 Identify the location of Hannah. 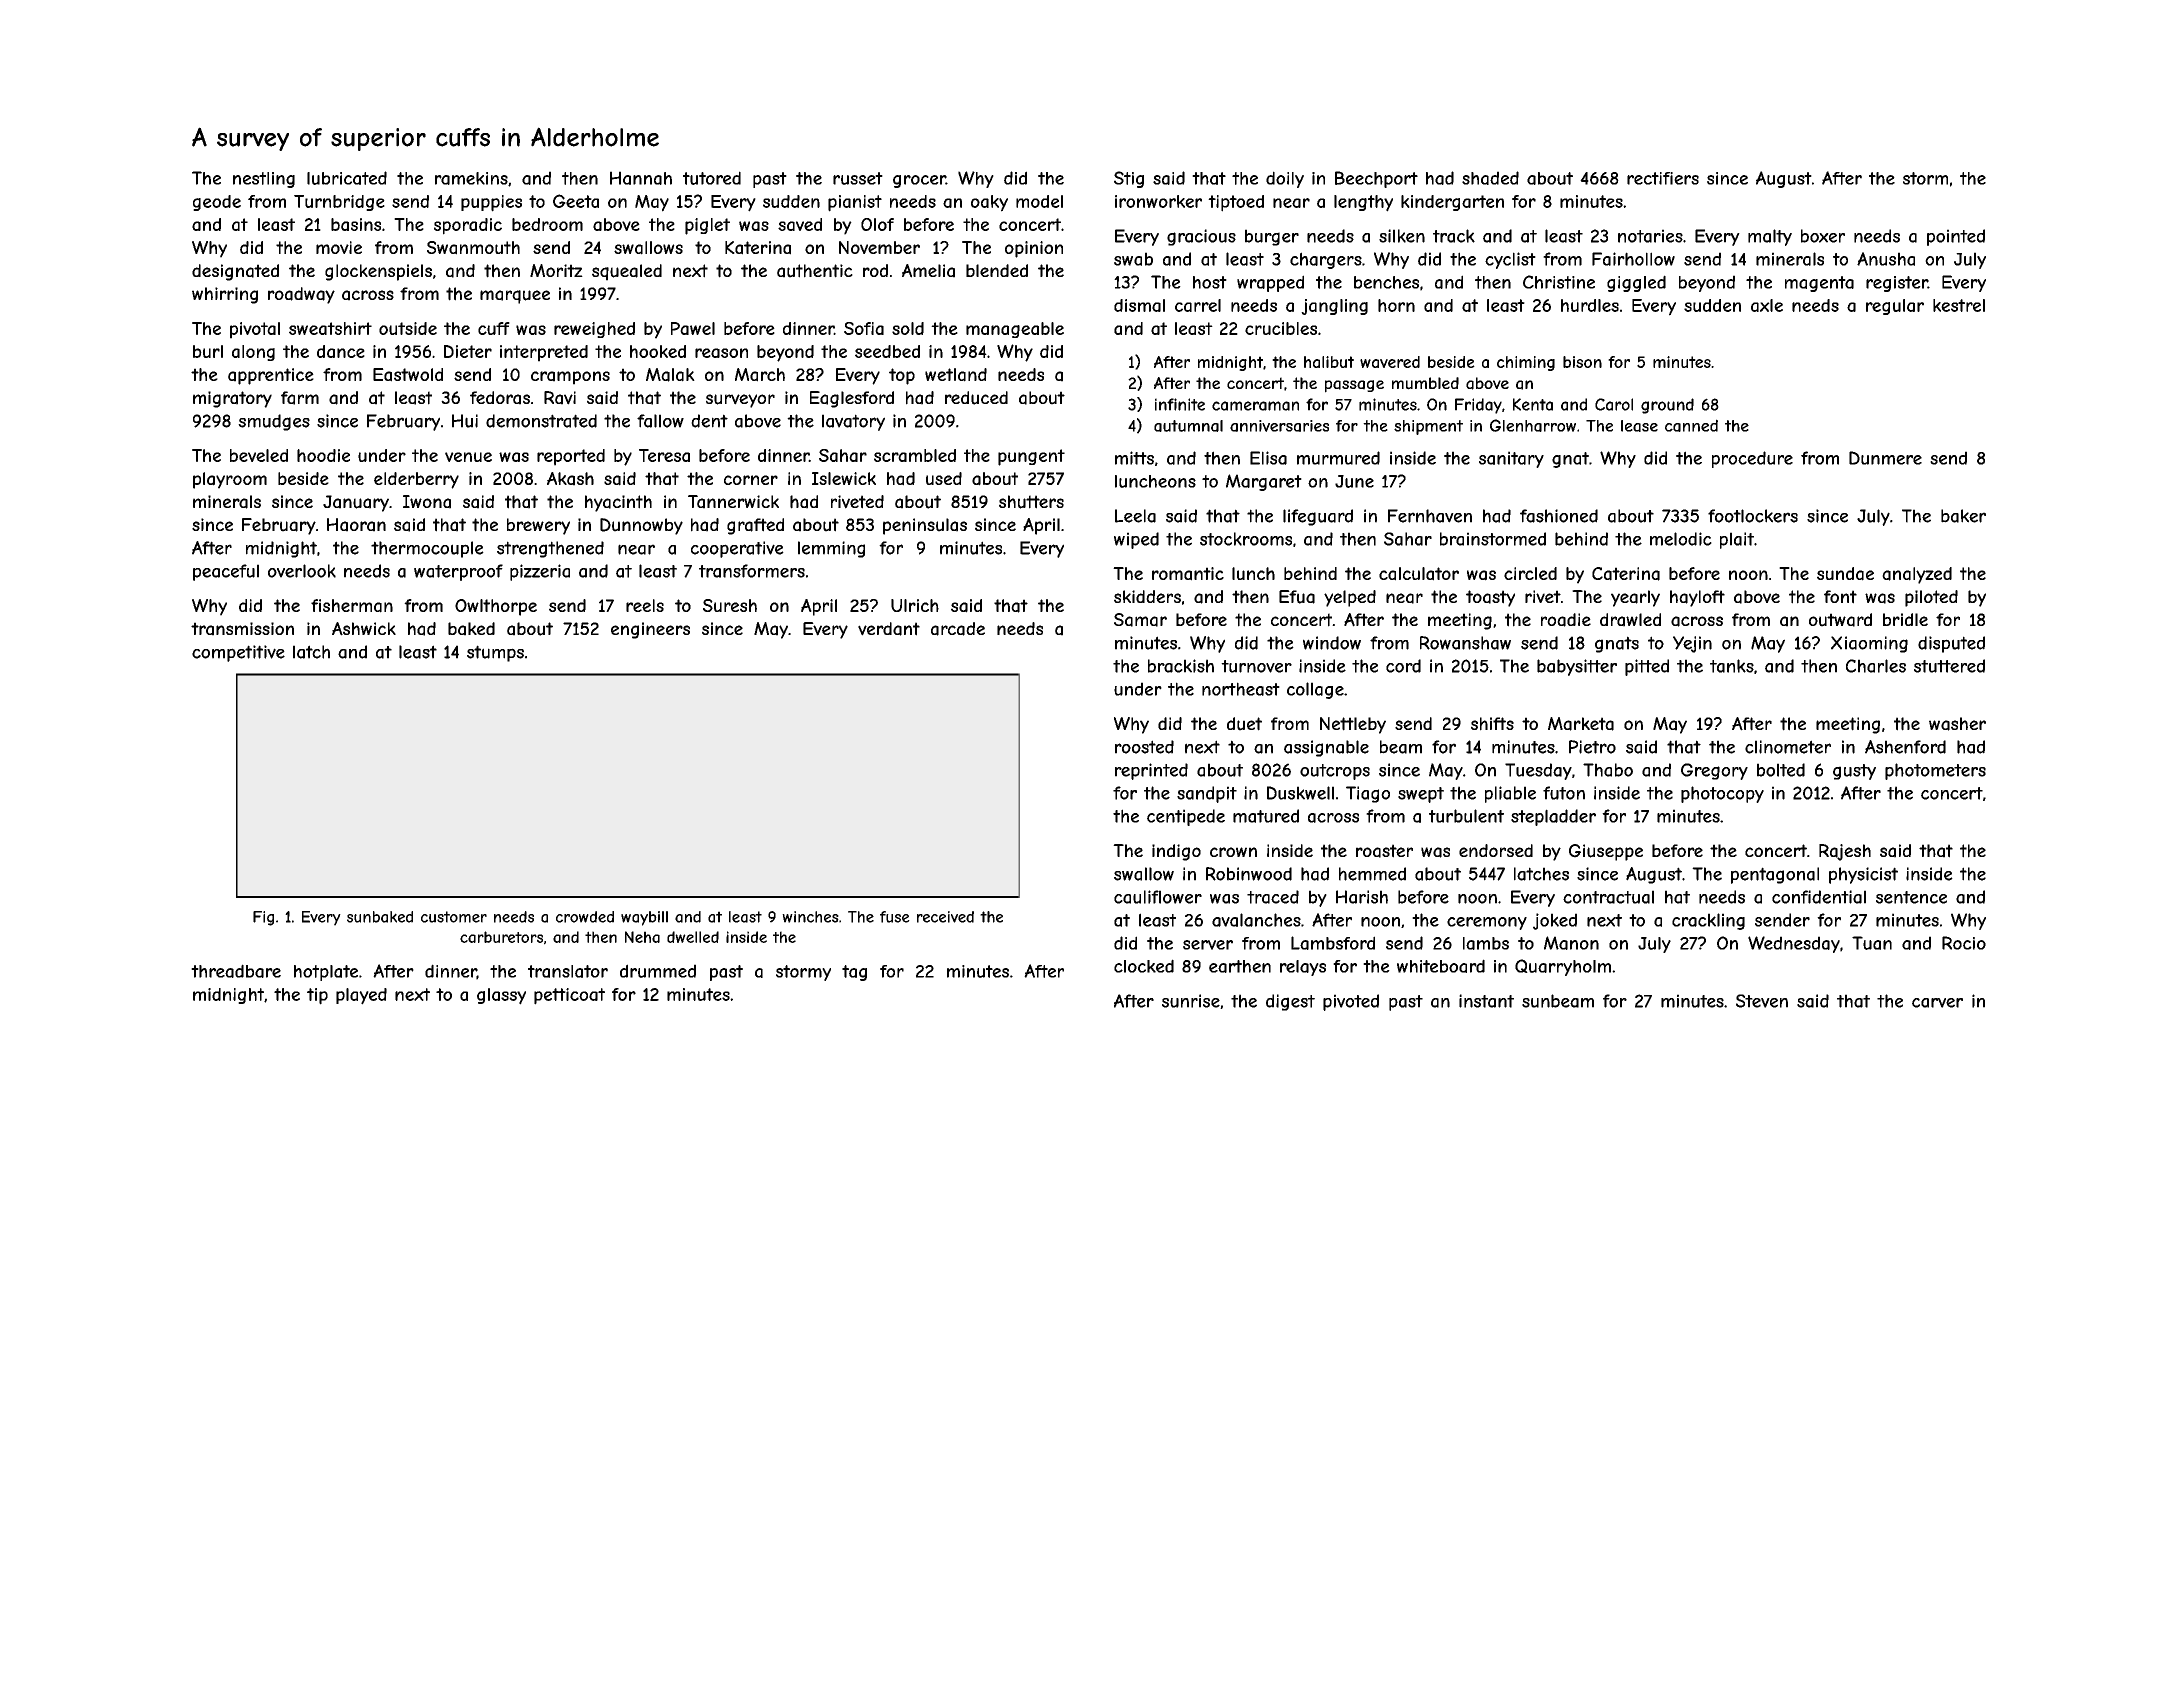
(641, 178).
